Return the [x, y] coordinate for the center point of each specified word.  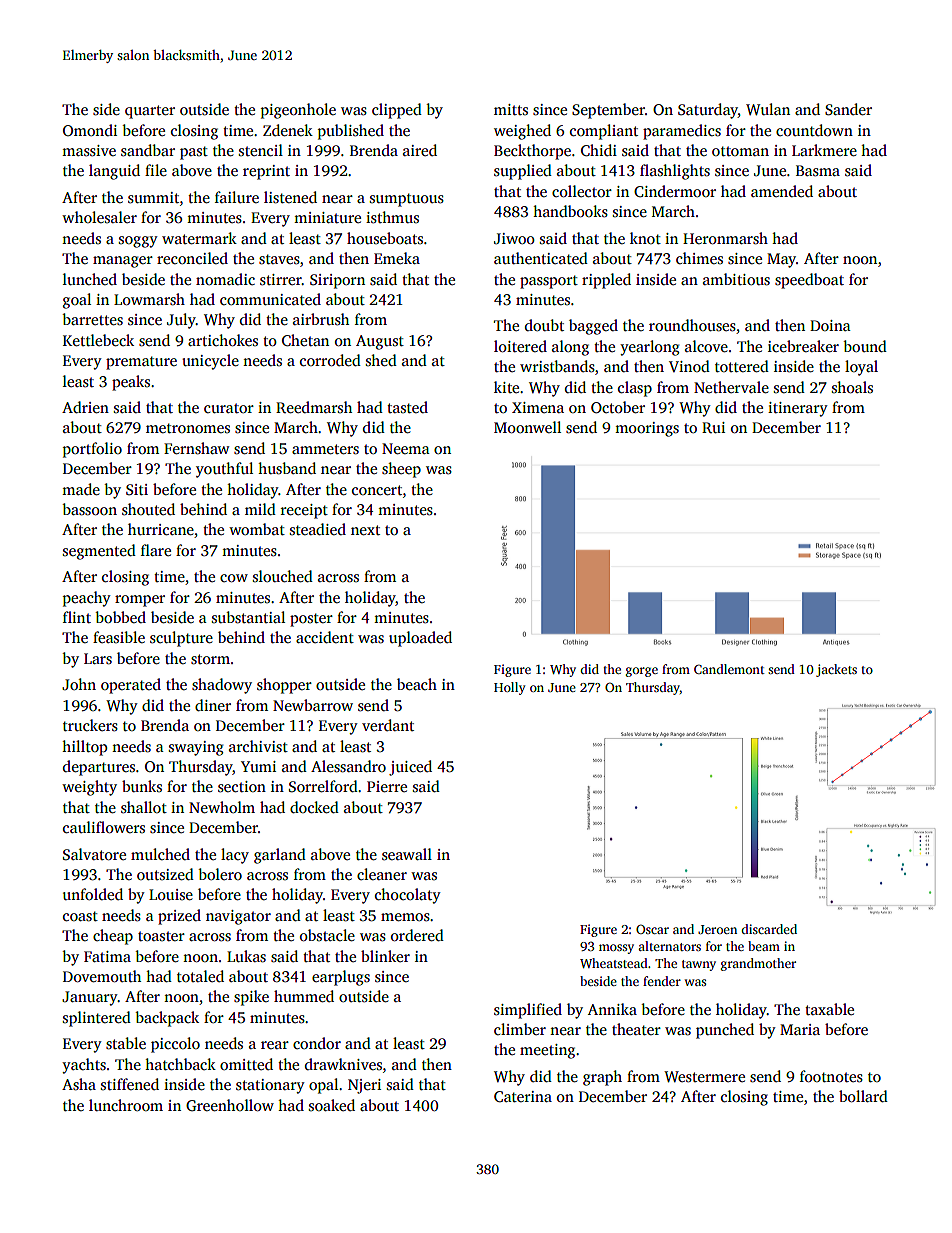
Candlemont [729, 669]
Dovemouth [102, 976]
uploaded [420, 639]
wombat [257, 529]
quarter [150, 112]
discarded [769, 929]
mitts [511, 109]
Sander [848, 109]
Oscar [652, 929]
